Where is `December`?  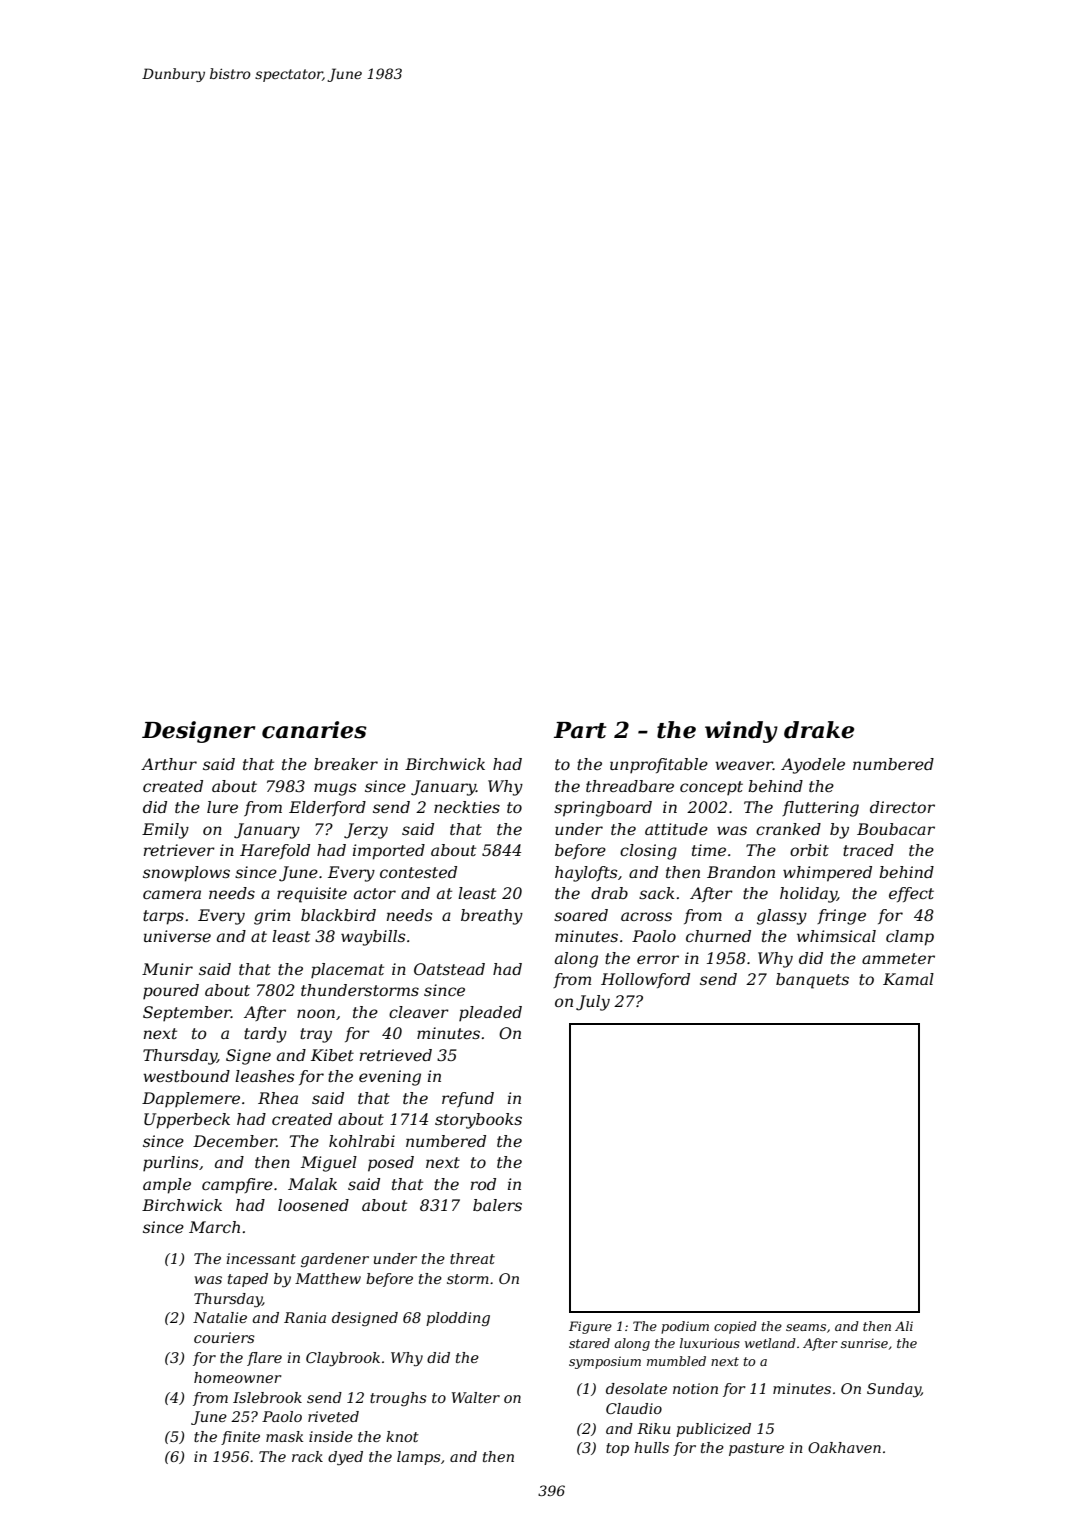
December is located at coordinates (235, 1141).
